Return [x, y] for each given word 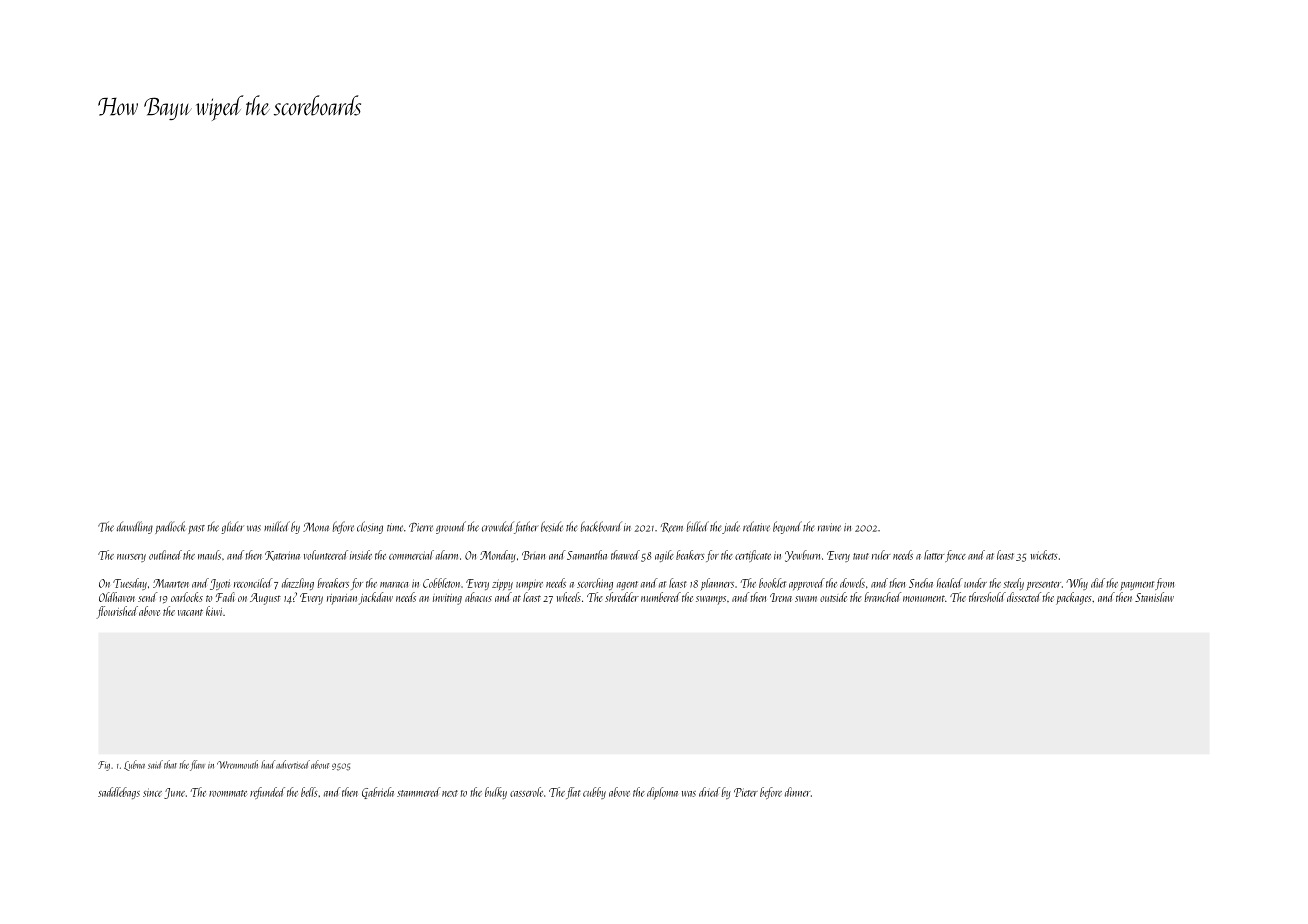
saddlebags [119, 793]
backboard [601, 526]
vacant [190, 612]
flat [573, 793]
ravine [829, 527]
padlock [170, 527]
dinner [797, 792]
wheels [569, 597]
